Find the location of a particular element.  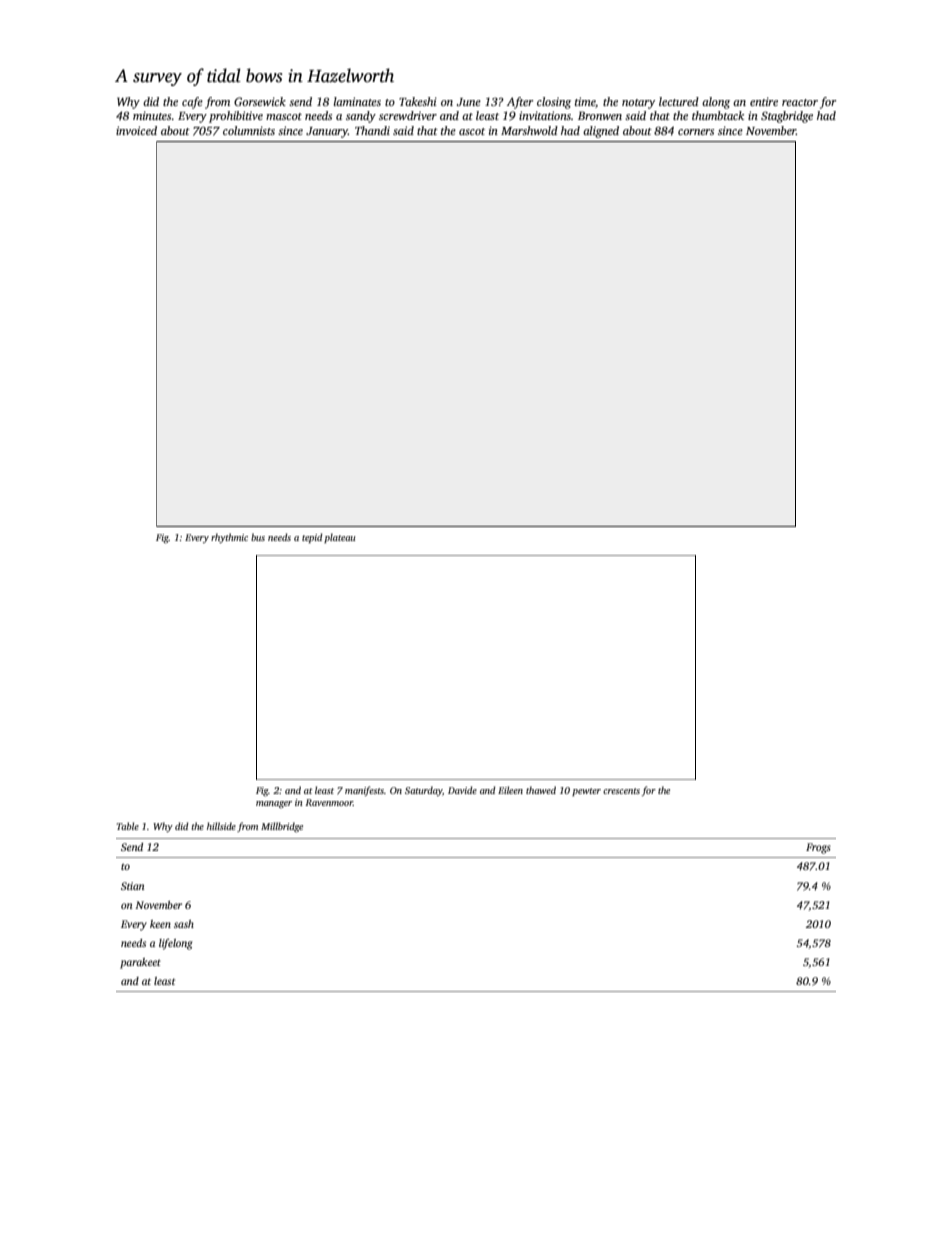

rhythmic is located at coordinates (229, 538).
